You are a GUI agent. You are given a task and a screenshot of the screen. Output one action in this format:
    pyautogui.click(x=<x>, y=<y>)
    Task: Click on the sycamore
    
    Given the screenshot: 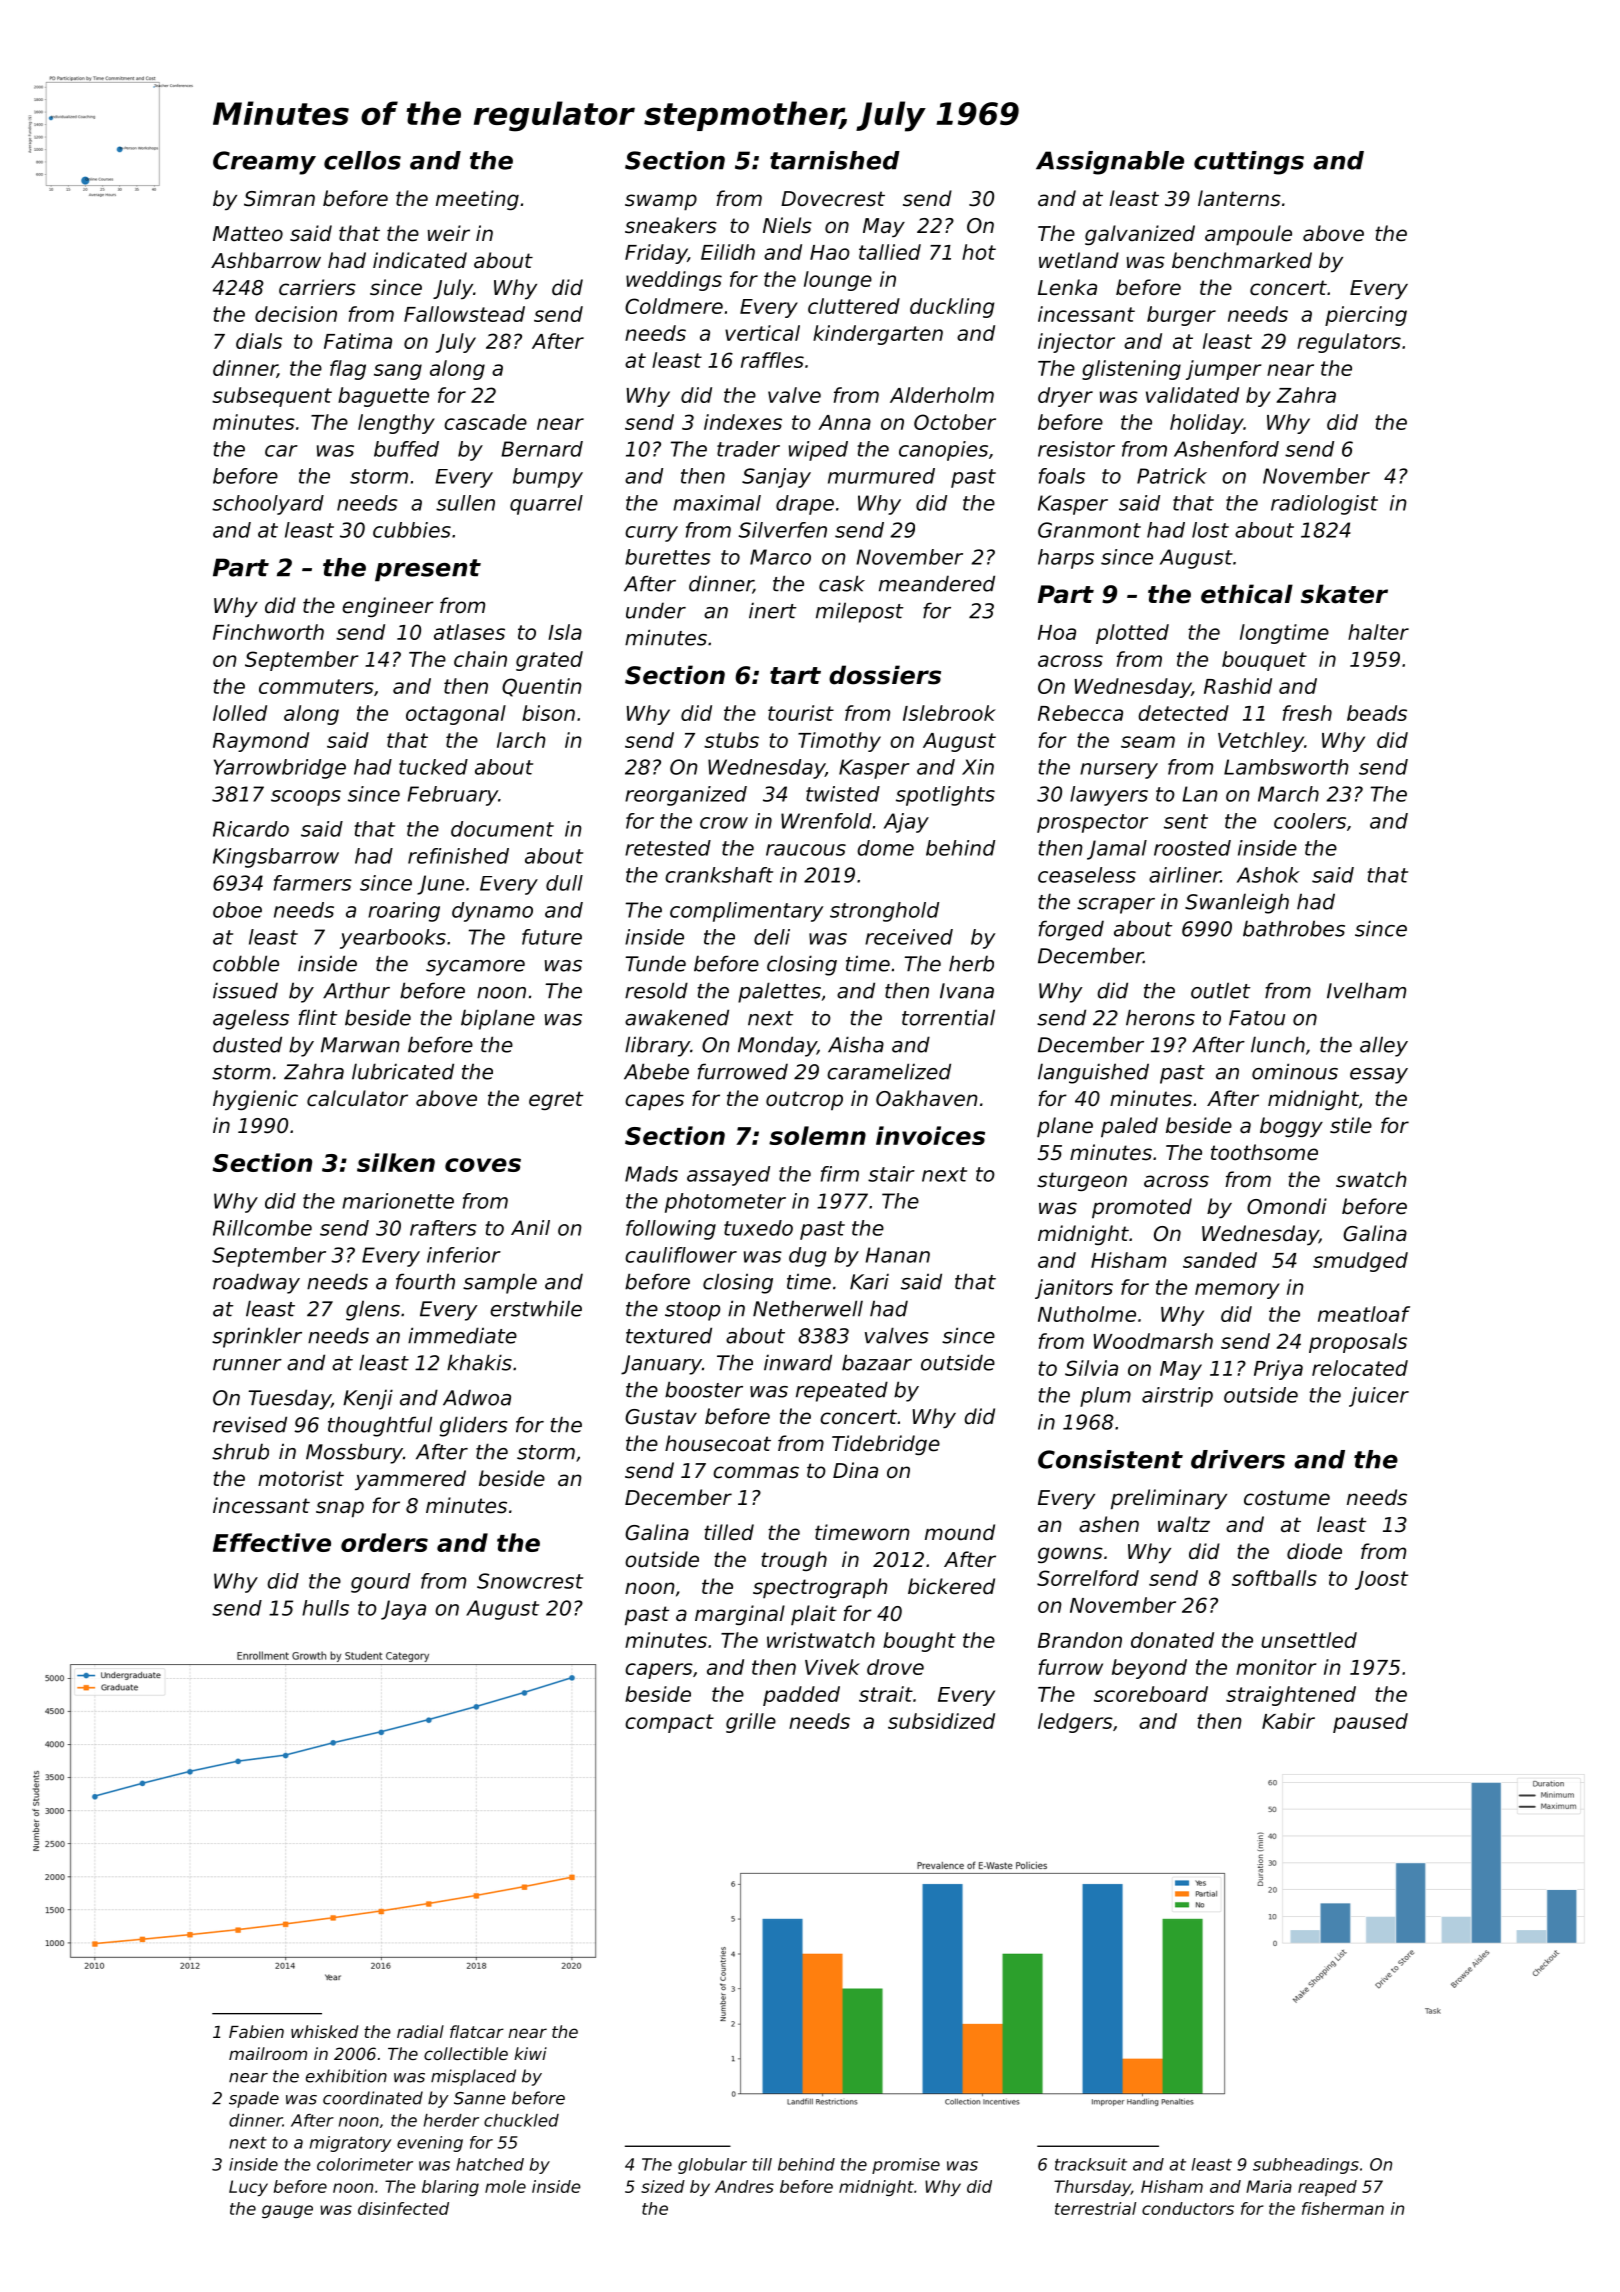 What is the action you would take?
    pyautogui.click(x=475, y=968)
